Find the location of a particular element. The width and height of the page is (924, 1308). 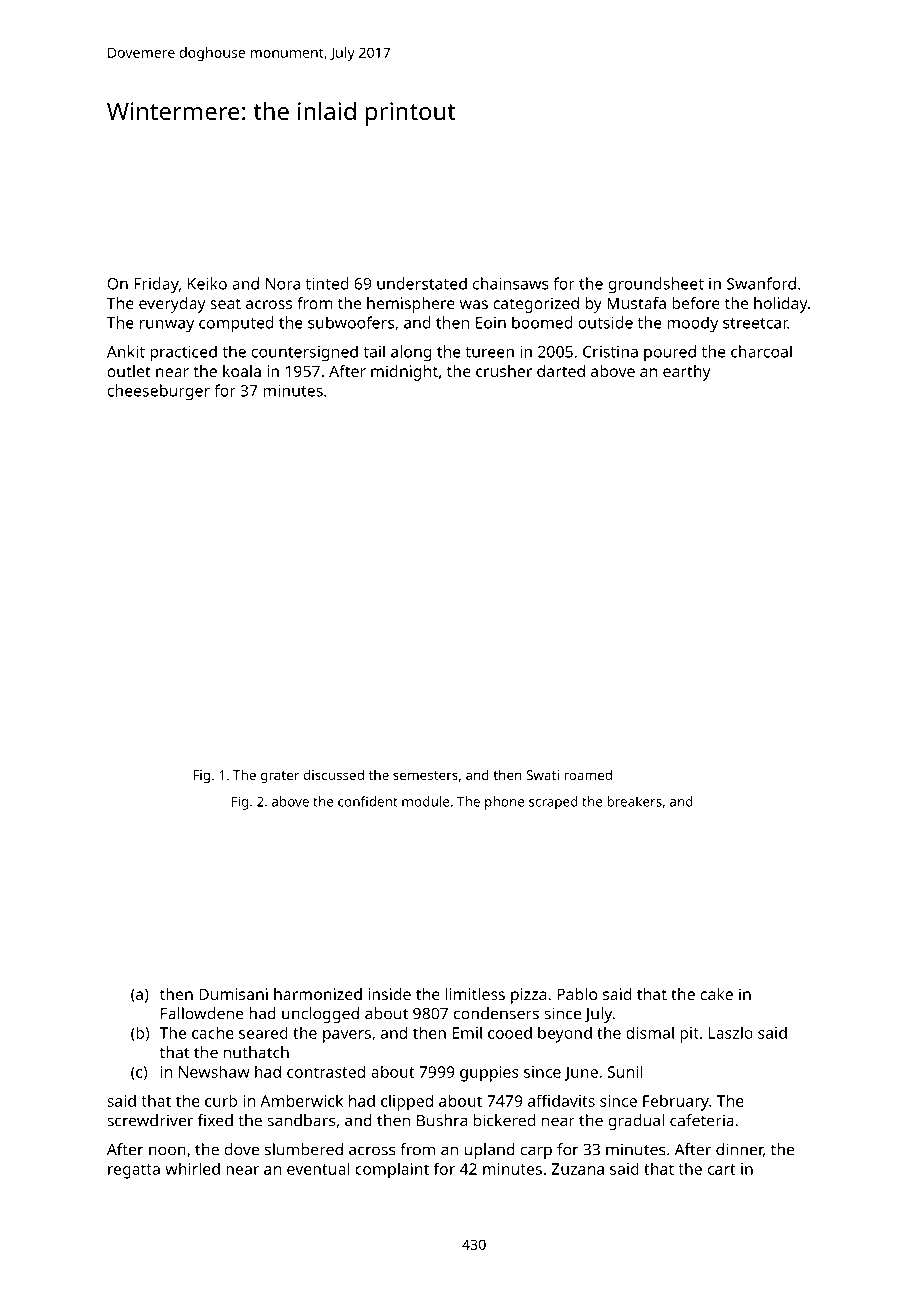

grater is located at coordinates (280, 777).
